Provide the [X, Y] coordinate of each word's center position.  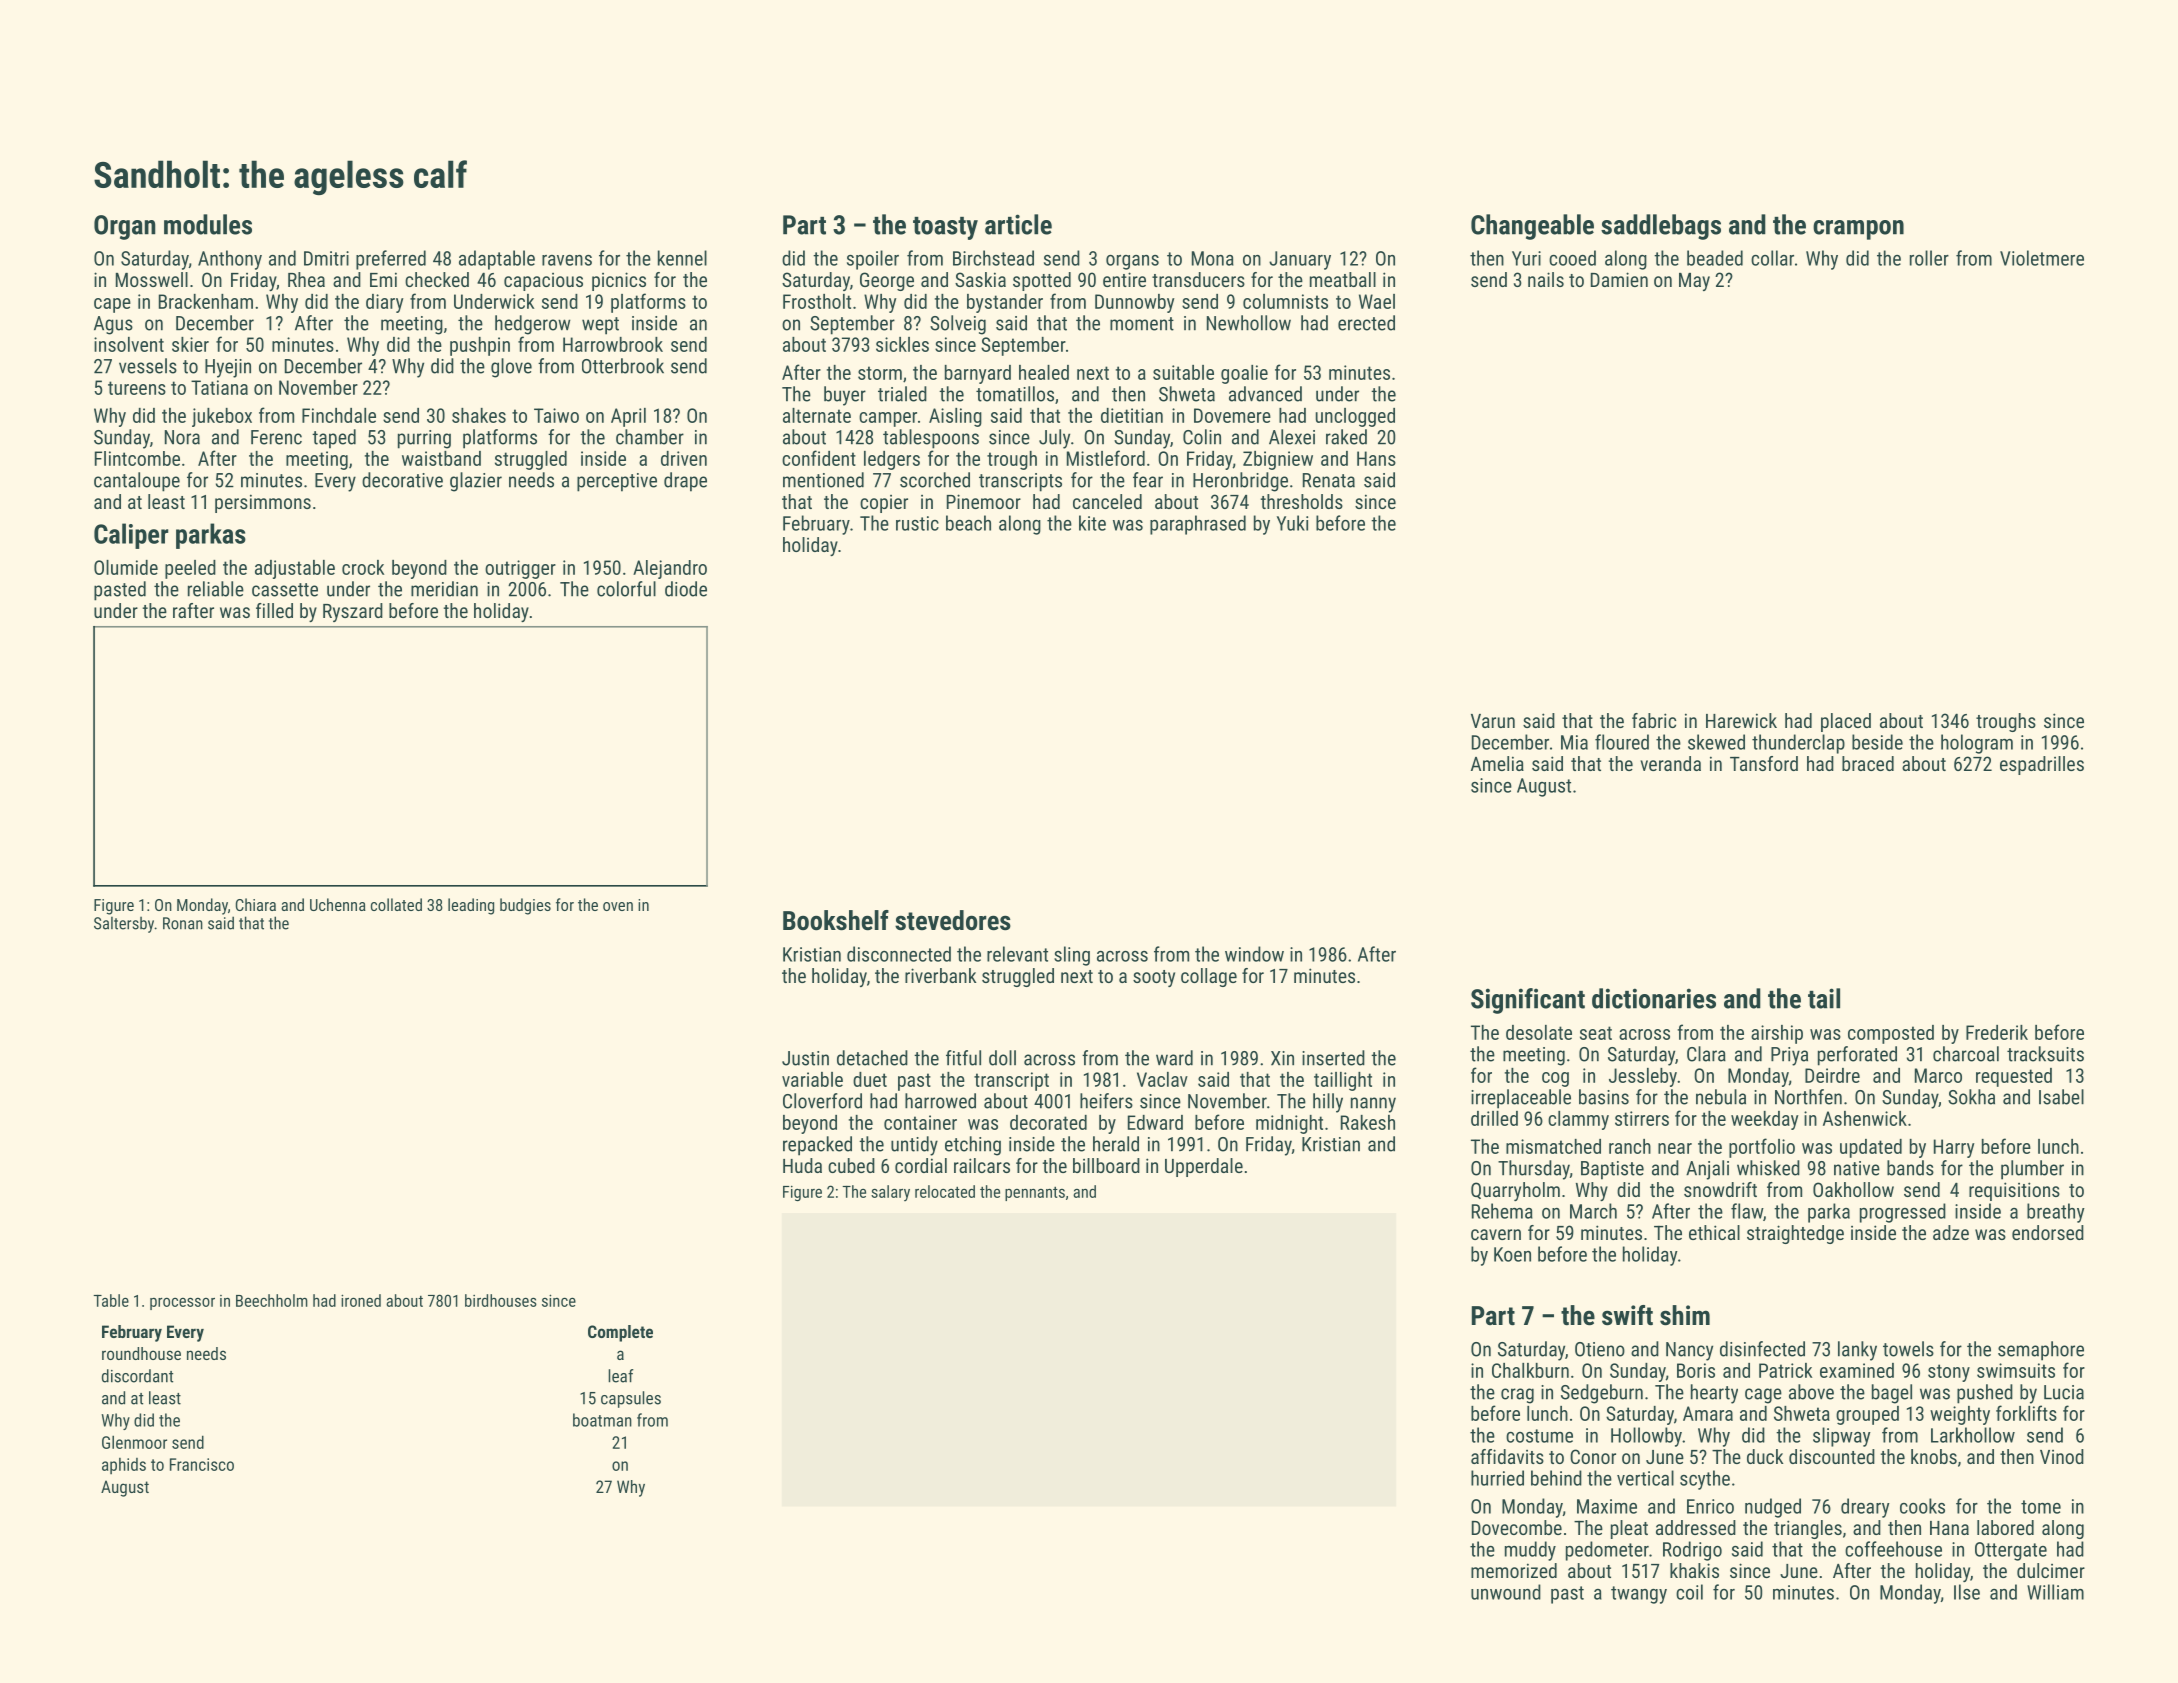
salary [890, 1193]
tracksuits [2045, 1054]
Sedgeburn [1602, 1394]
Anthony [230, 260]
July [1054, 439]
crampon [1858, 230]
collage [1209, 977]
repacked [817, 1146]
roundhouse [141, 1353]
